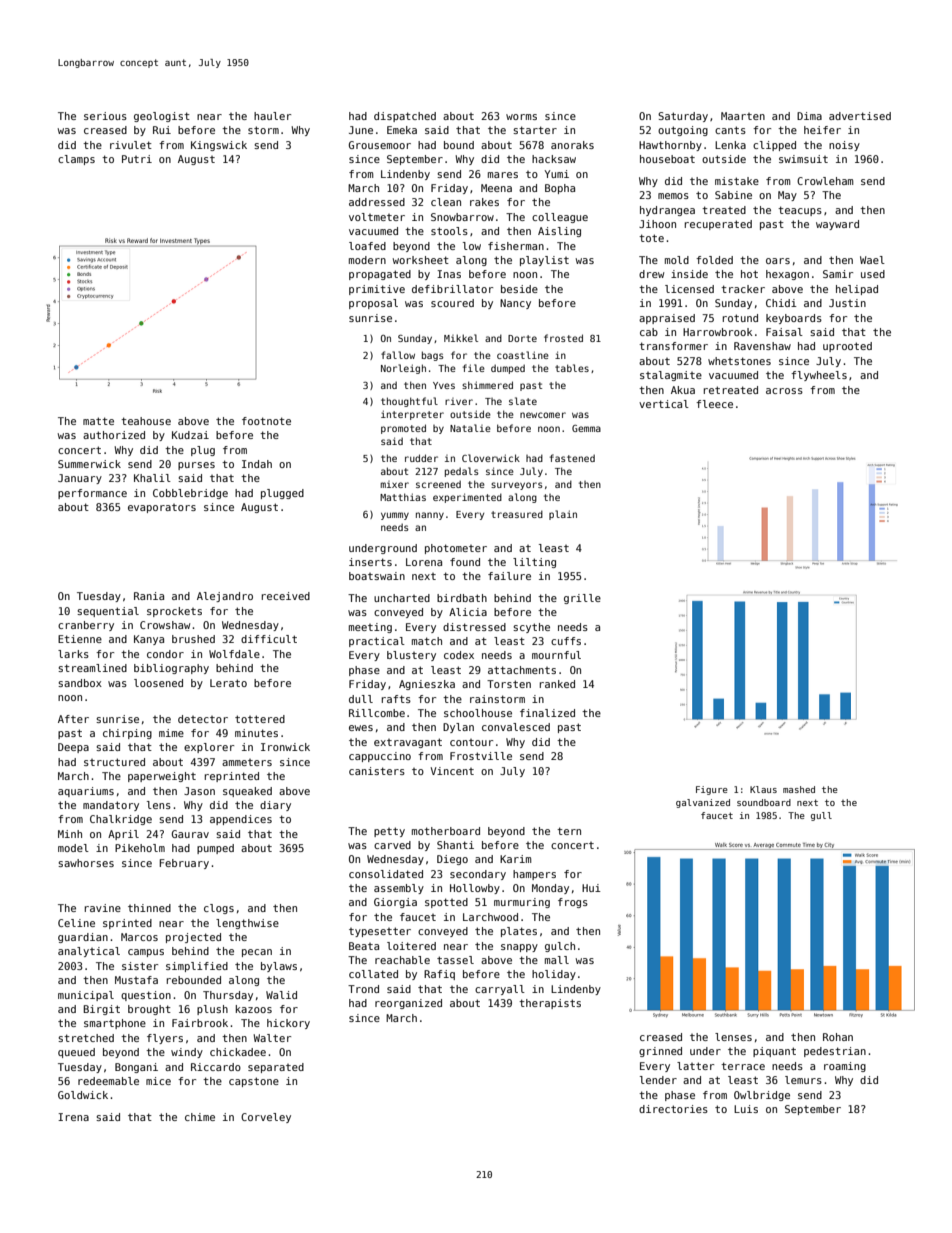 The width and height of the document is (952, 1233). I want to click on grille, so click(582, 599).
